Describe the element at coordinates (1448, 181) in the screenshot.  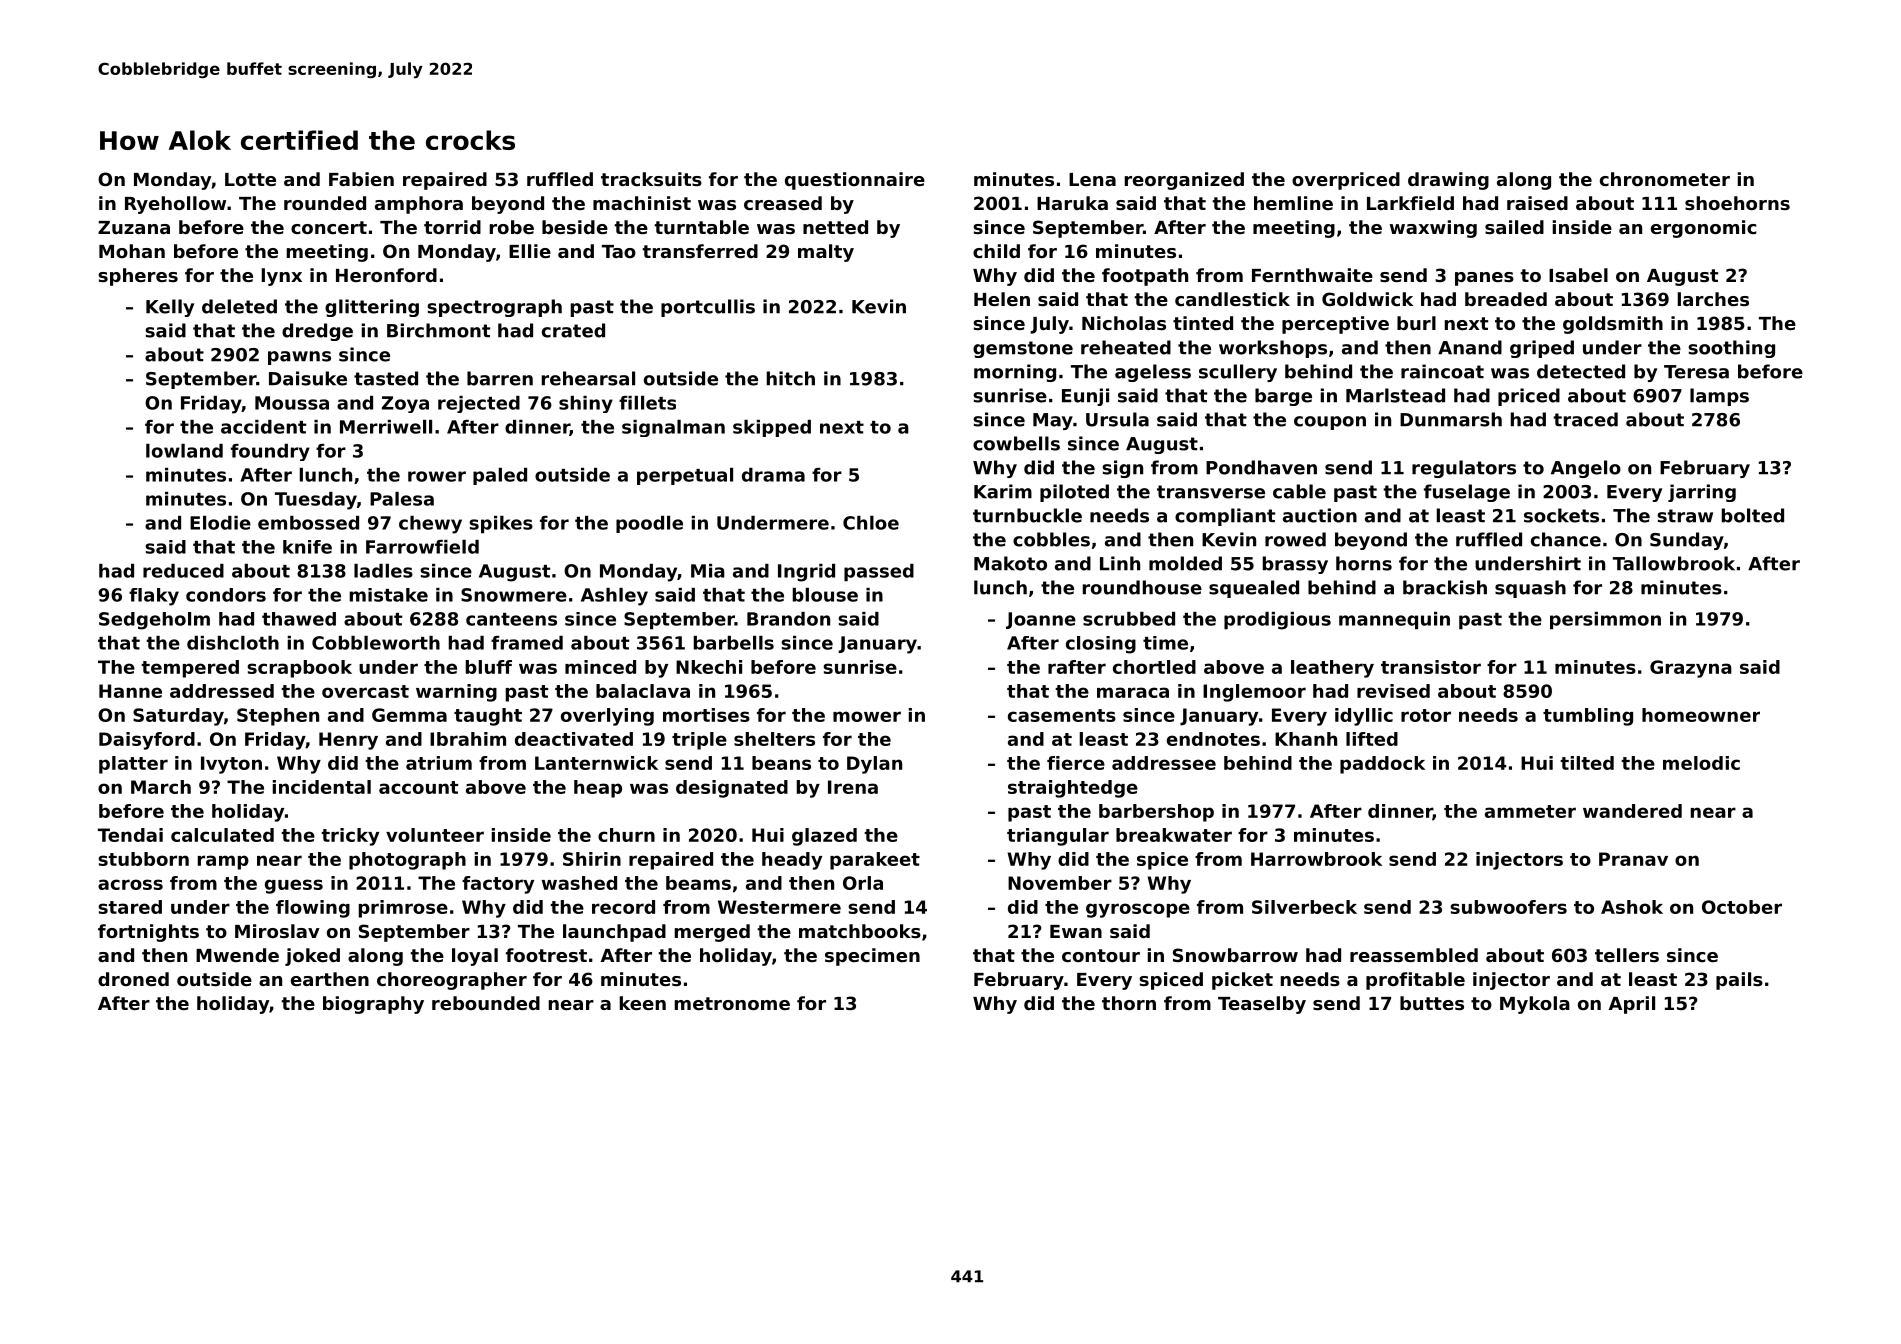
I see `drawing` at that location.
